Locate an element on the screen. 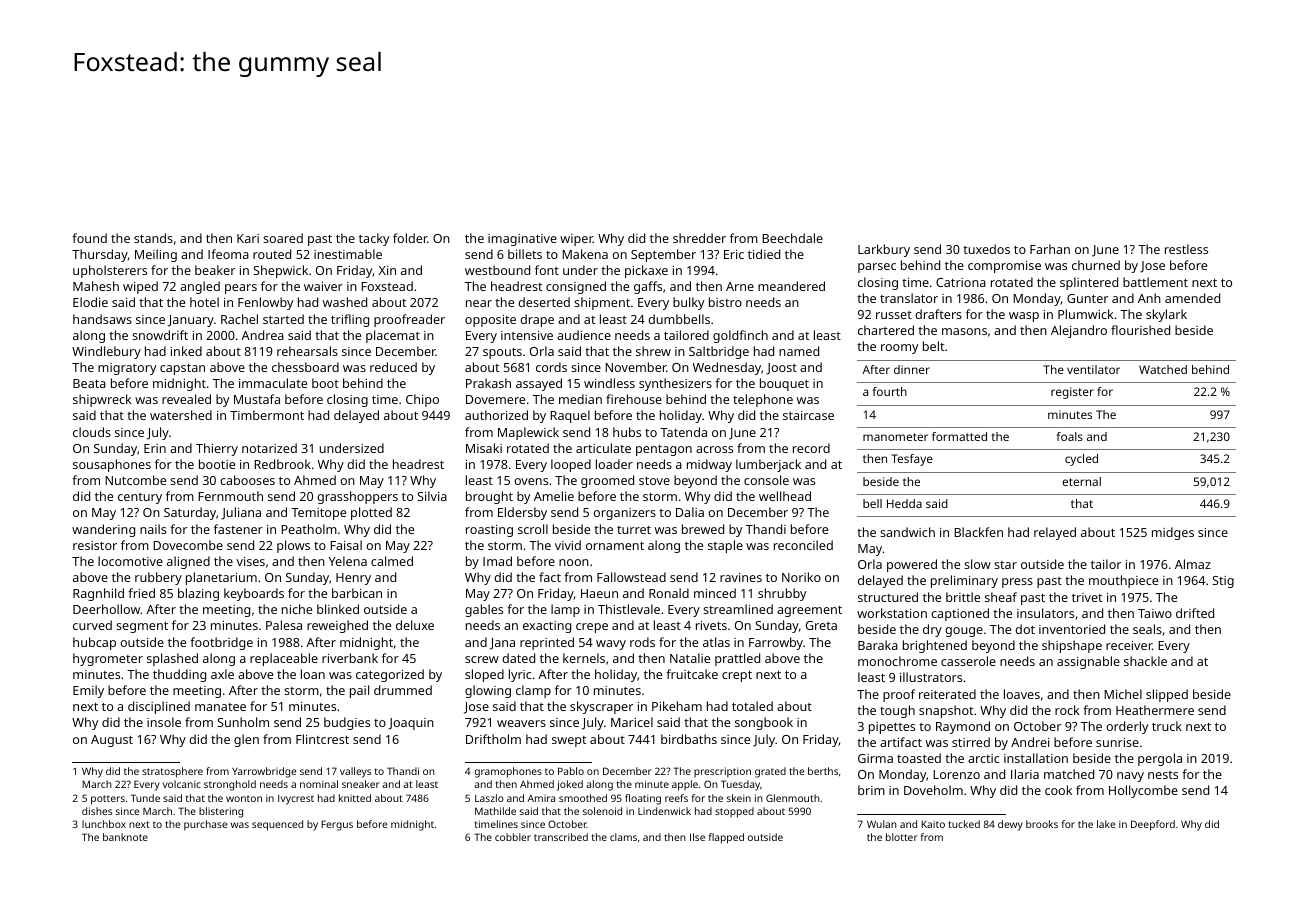 The width and height of the screenshot is (1308, 924). Deepford is located at coordinates (1153, 825).
